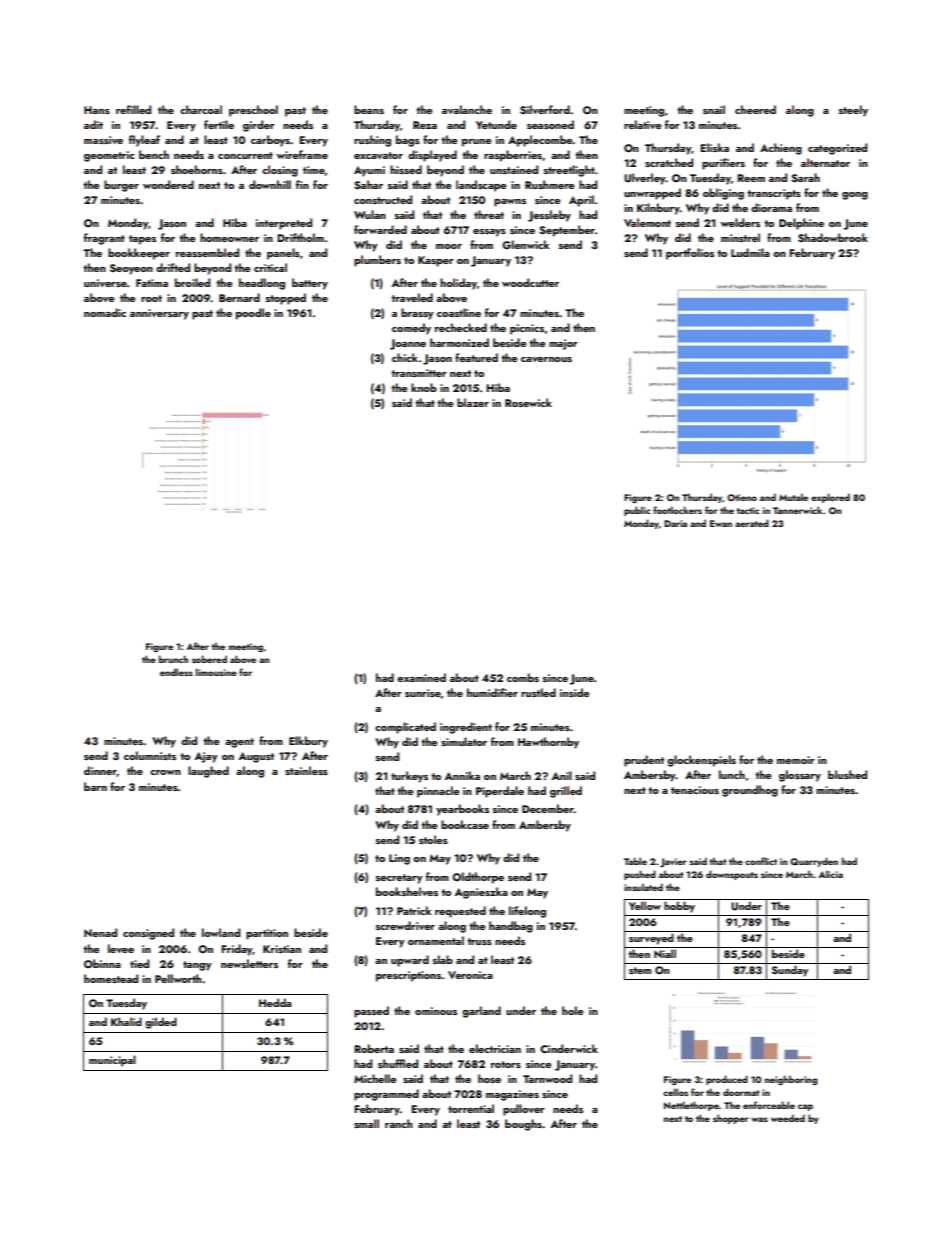 The height and width of the page is (1233, 952). I want to click on burger, so click(121, 186).
